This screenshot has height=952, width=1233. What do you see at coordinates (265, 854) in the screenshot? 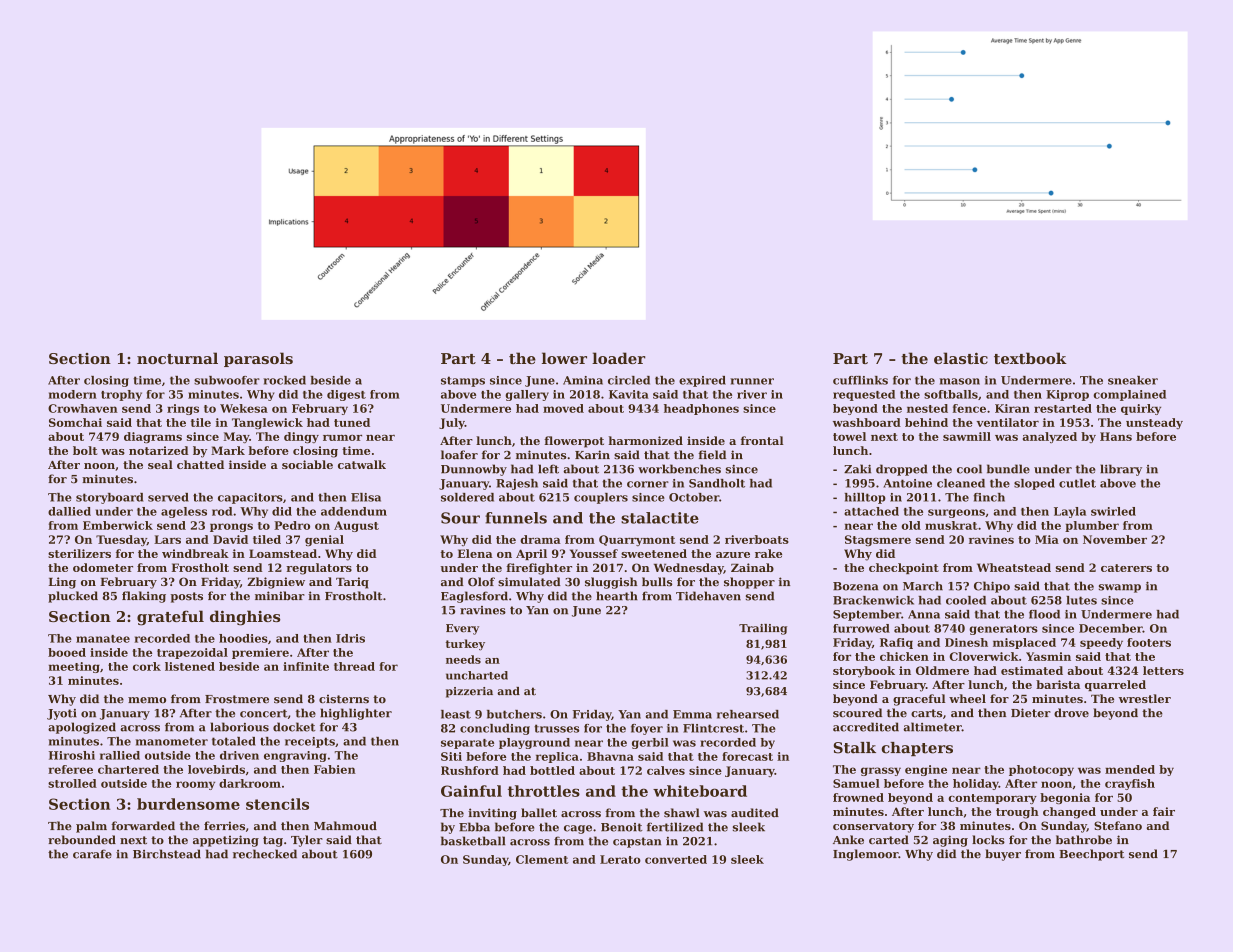
I see `rechecked` at bounding box center [265, 854].
